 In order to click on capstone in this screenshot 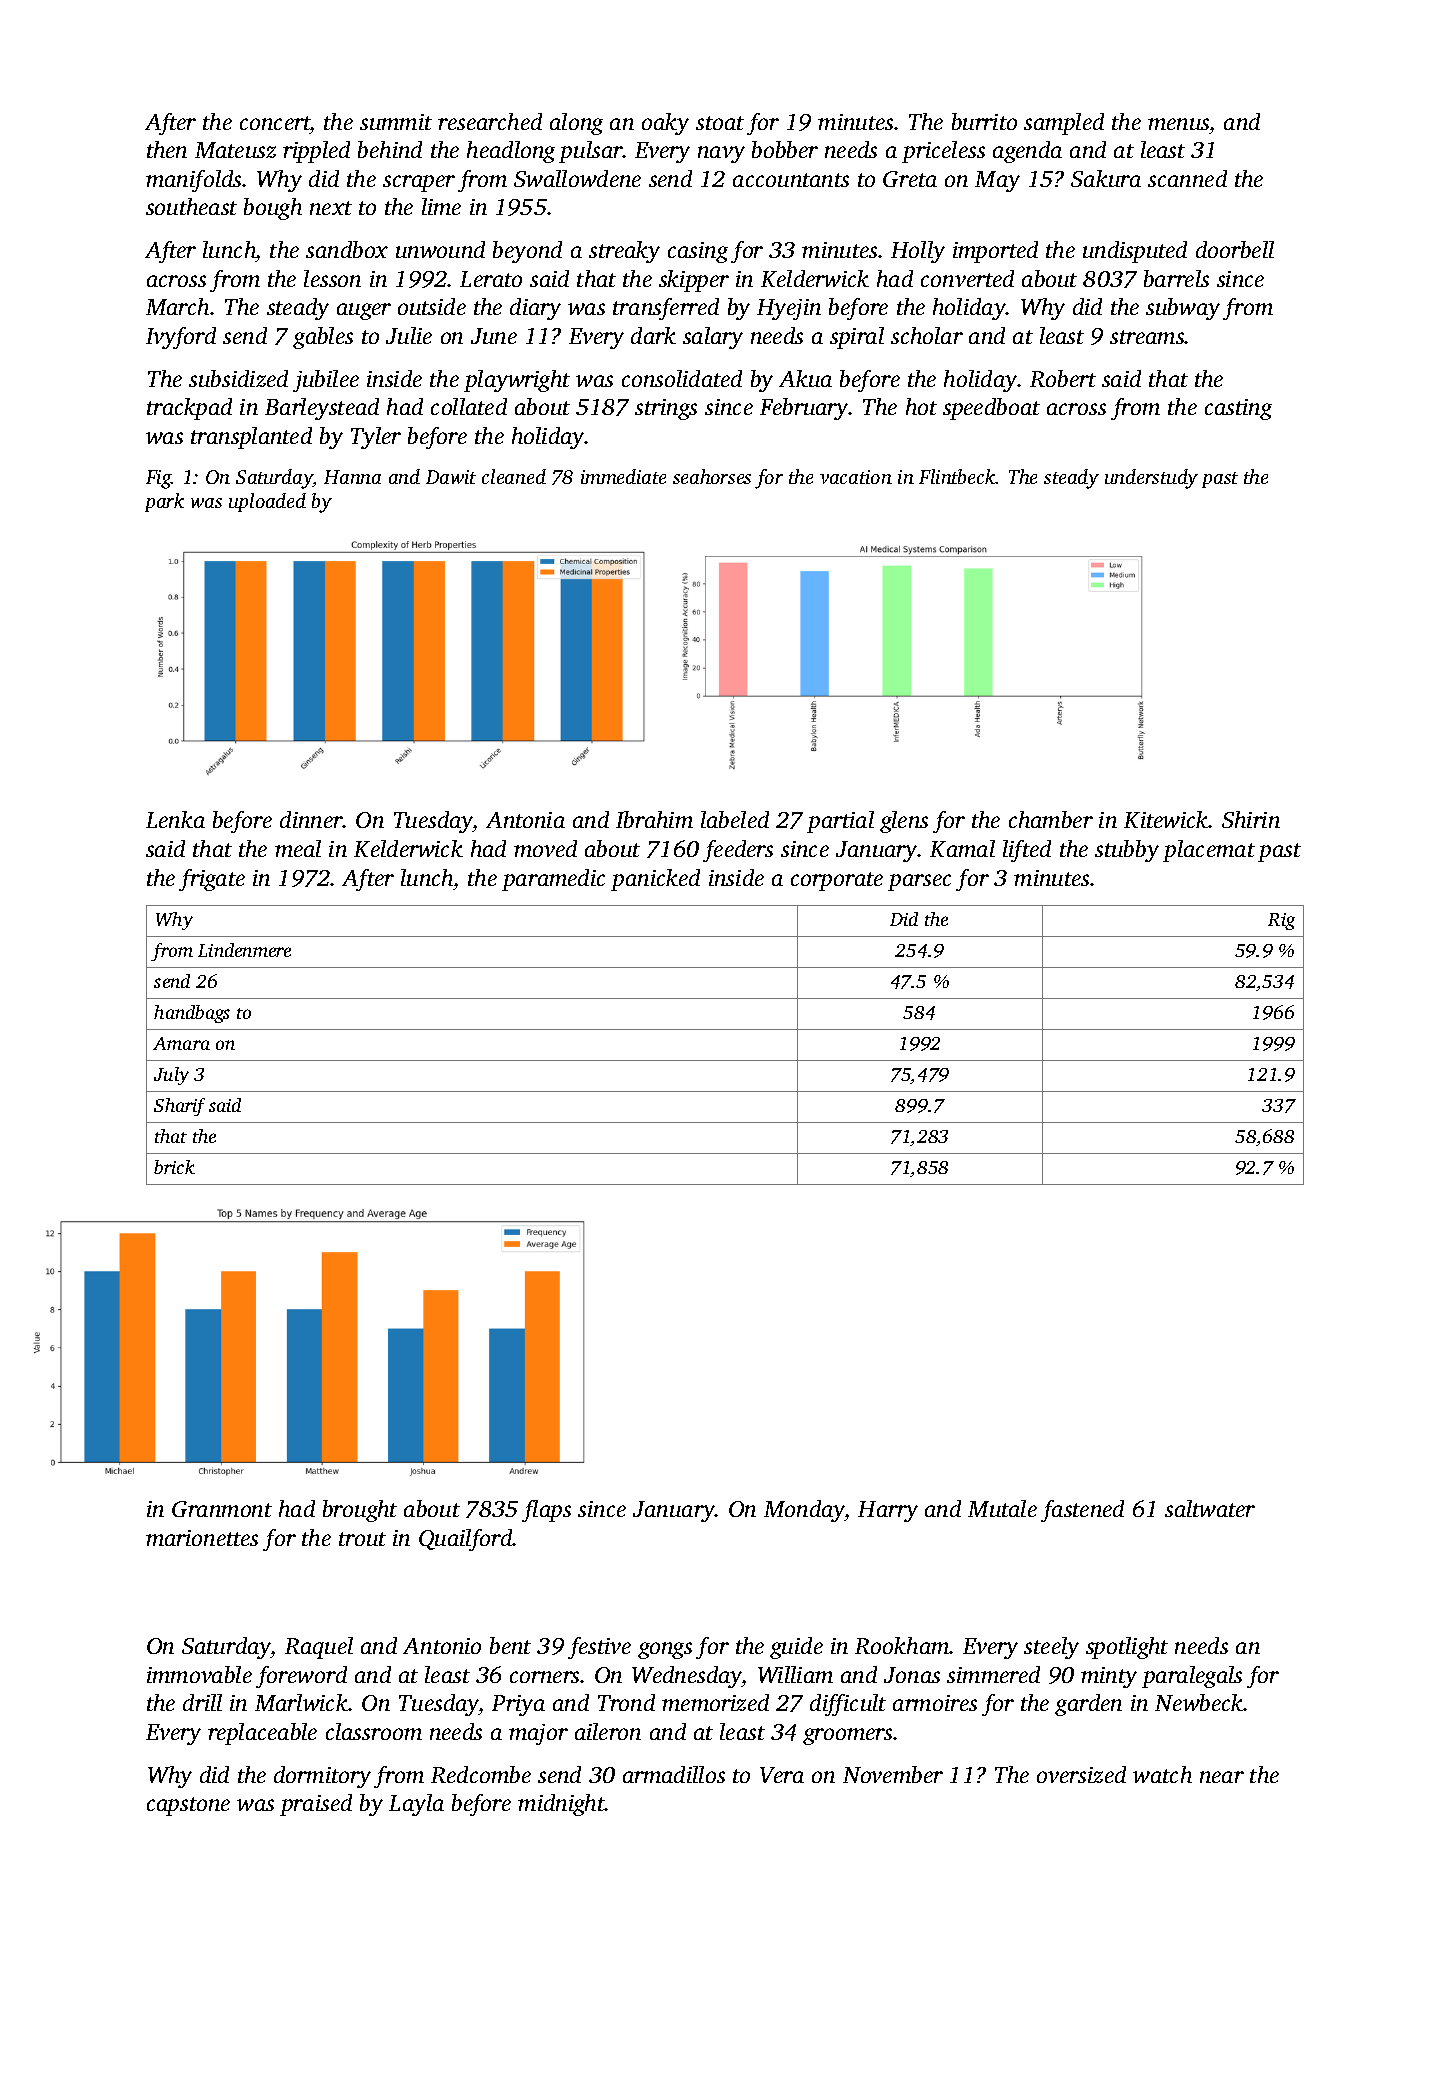, I will do `click(188, 1806)`.
